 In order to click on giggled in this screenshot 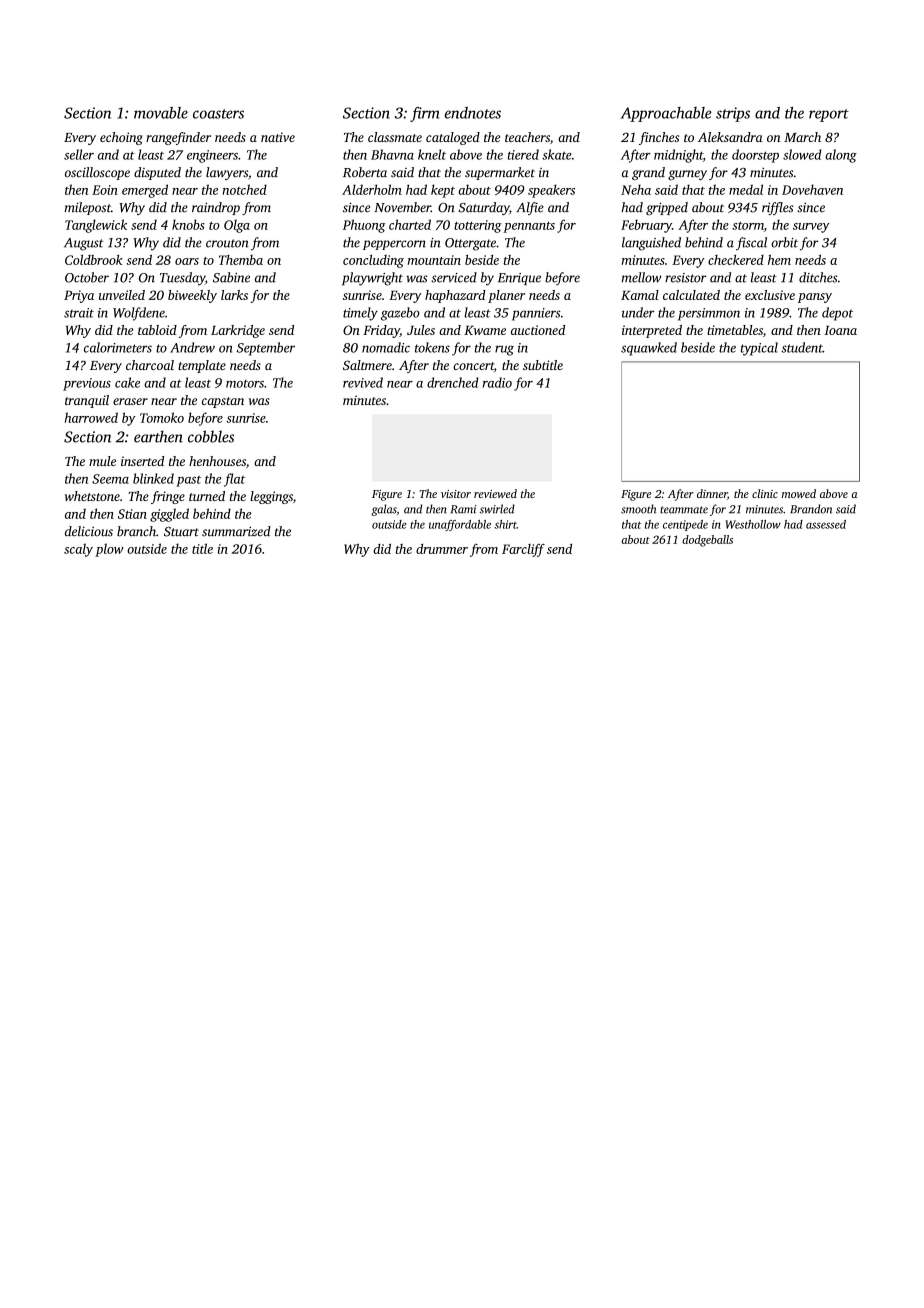, I will do `click(169, 515)`.
